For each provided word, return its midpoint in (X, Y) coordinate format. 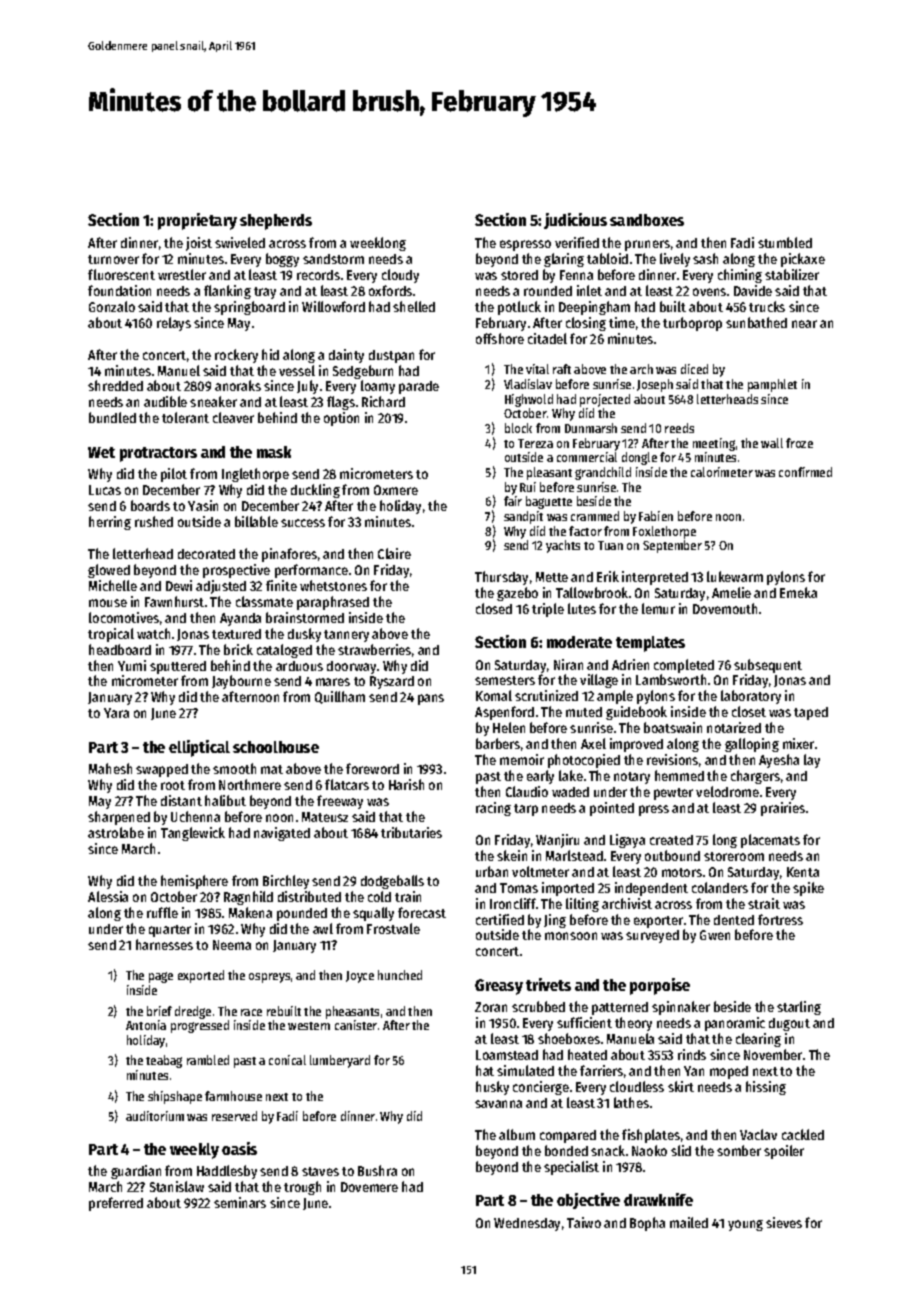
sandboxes (647, 220)
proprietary (197, 221)
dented (734, 920)
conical (287, 1060)
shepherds (276, 222)
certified (500, 919)
